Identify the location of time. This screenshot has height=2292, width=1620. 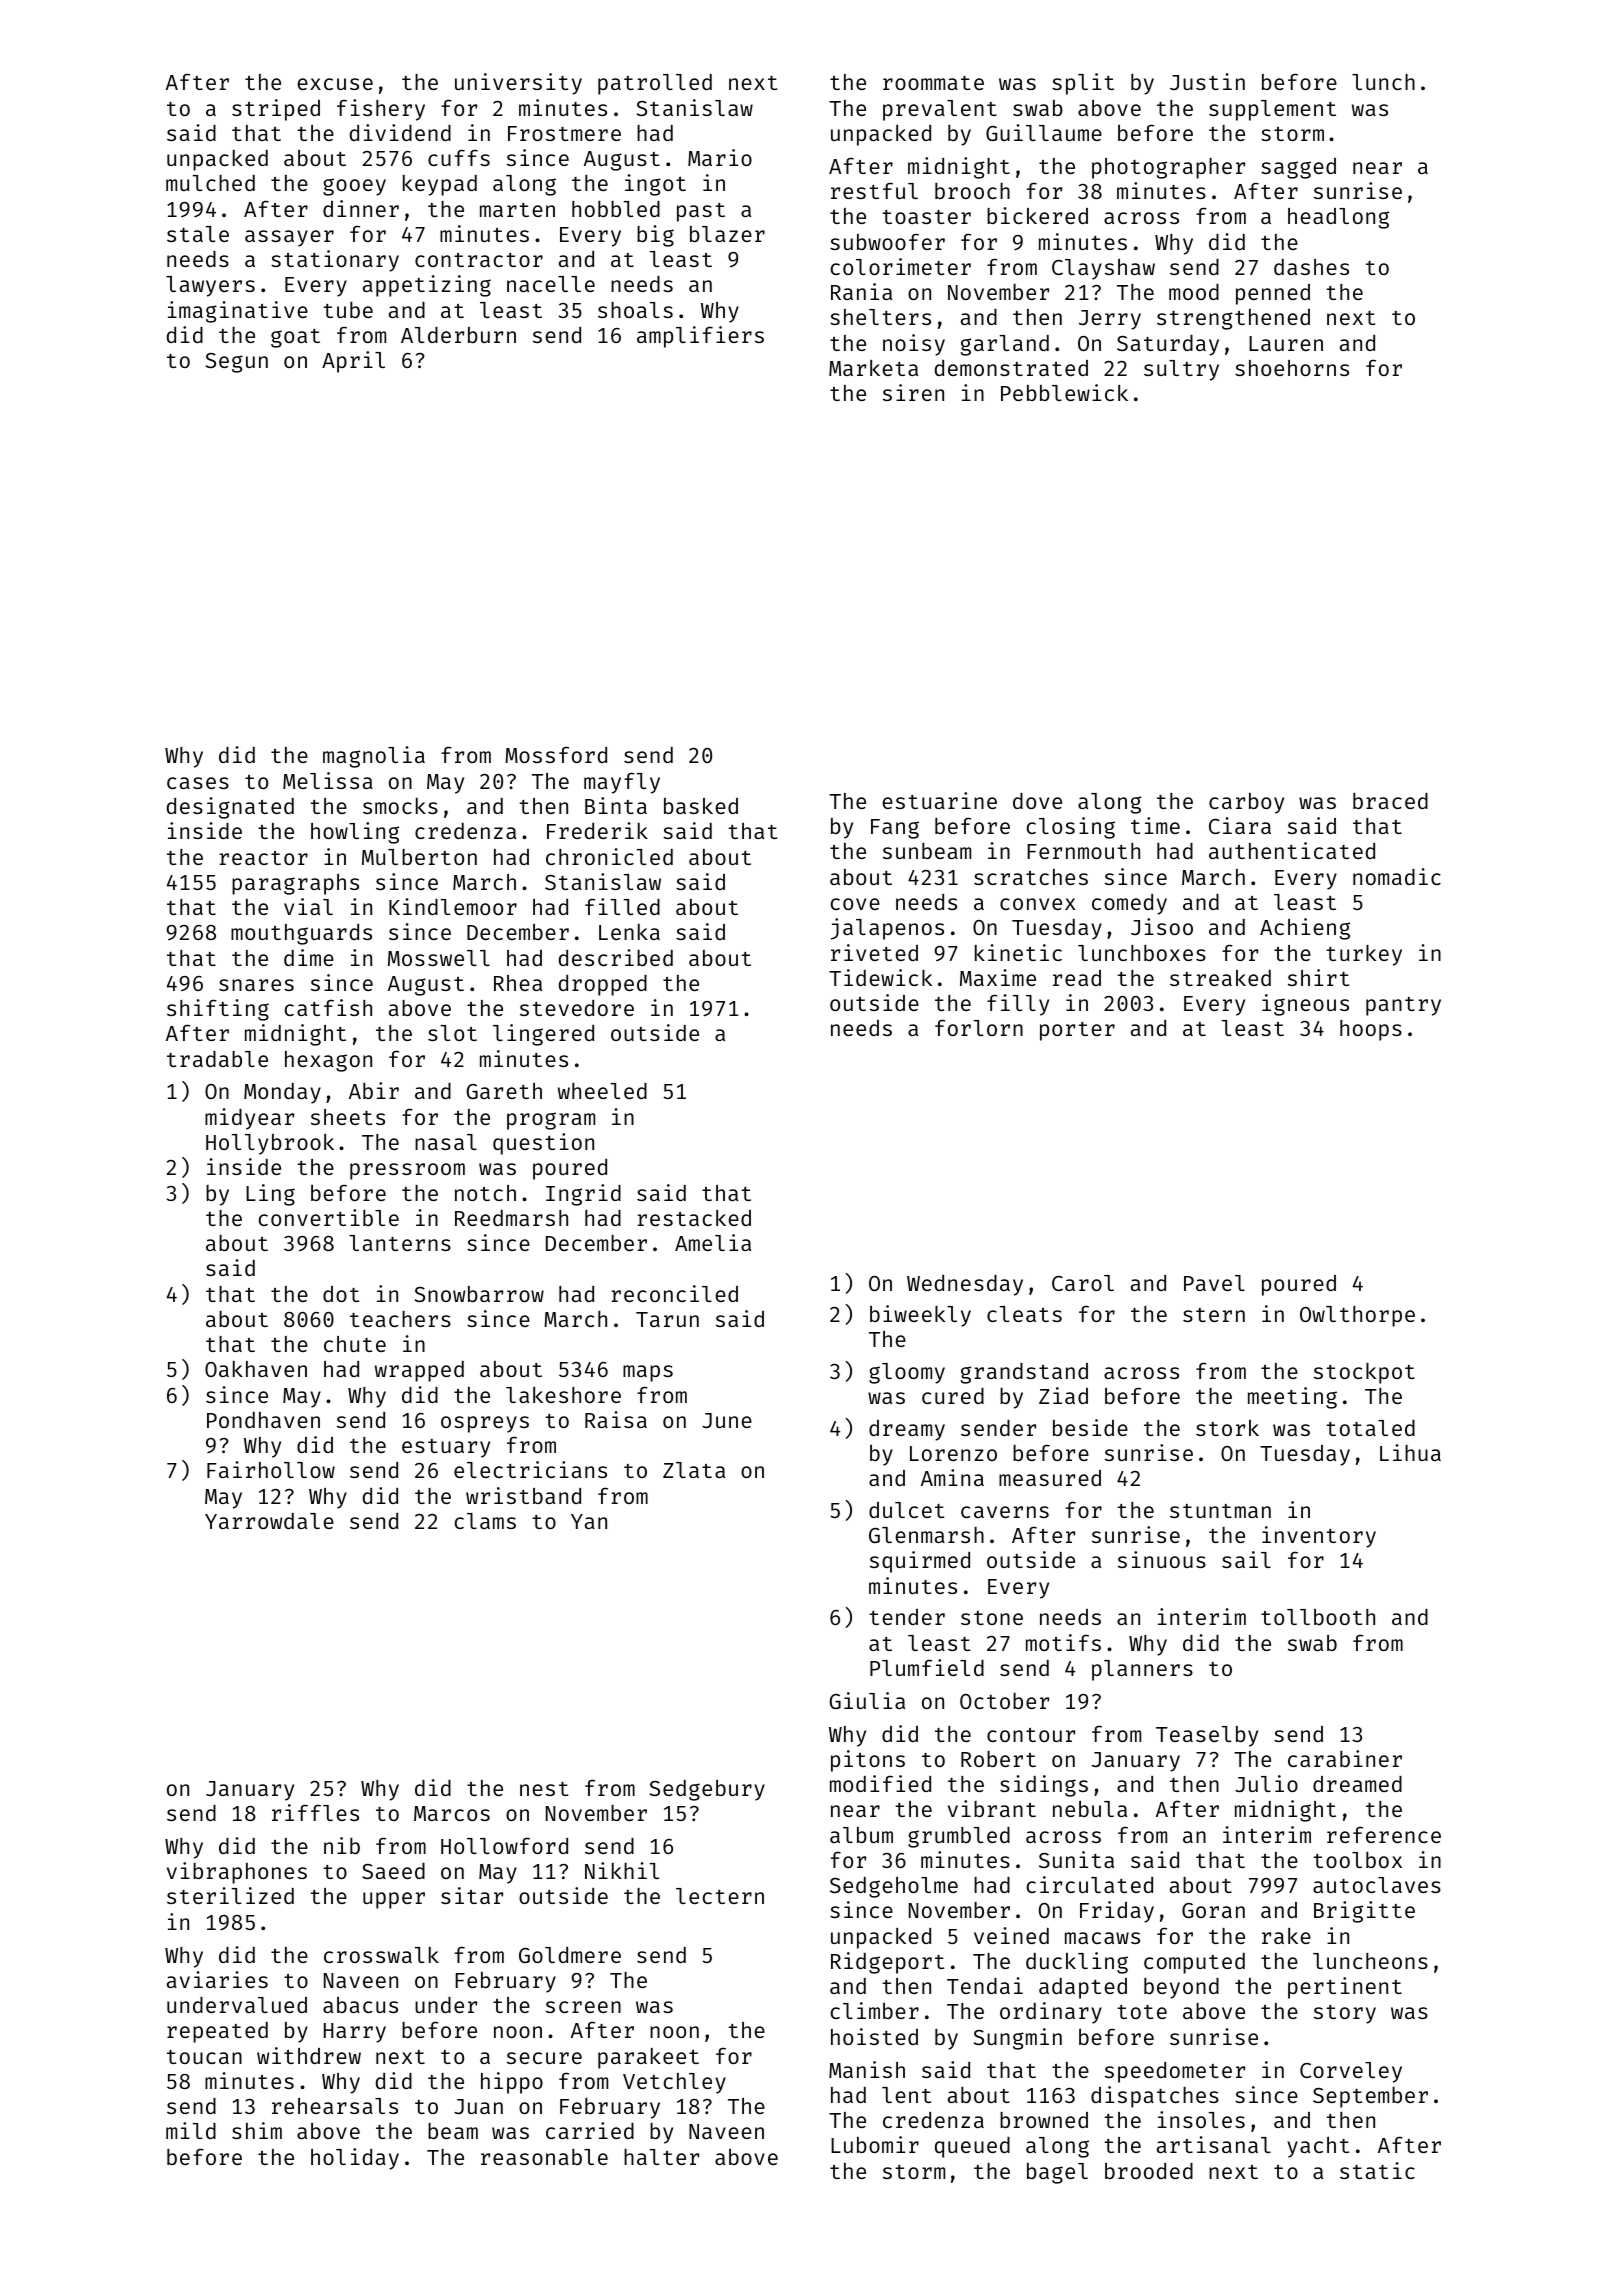
(1155, 825).
